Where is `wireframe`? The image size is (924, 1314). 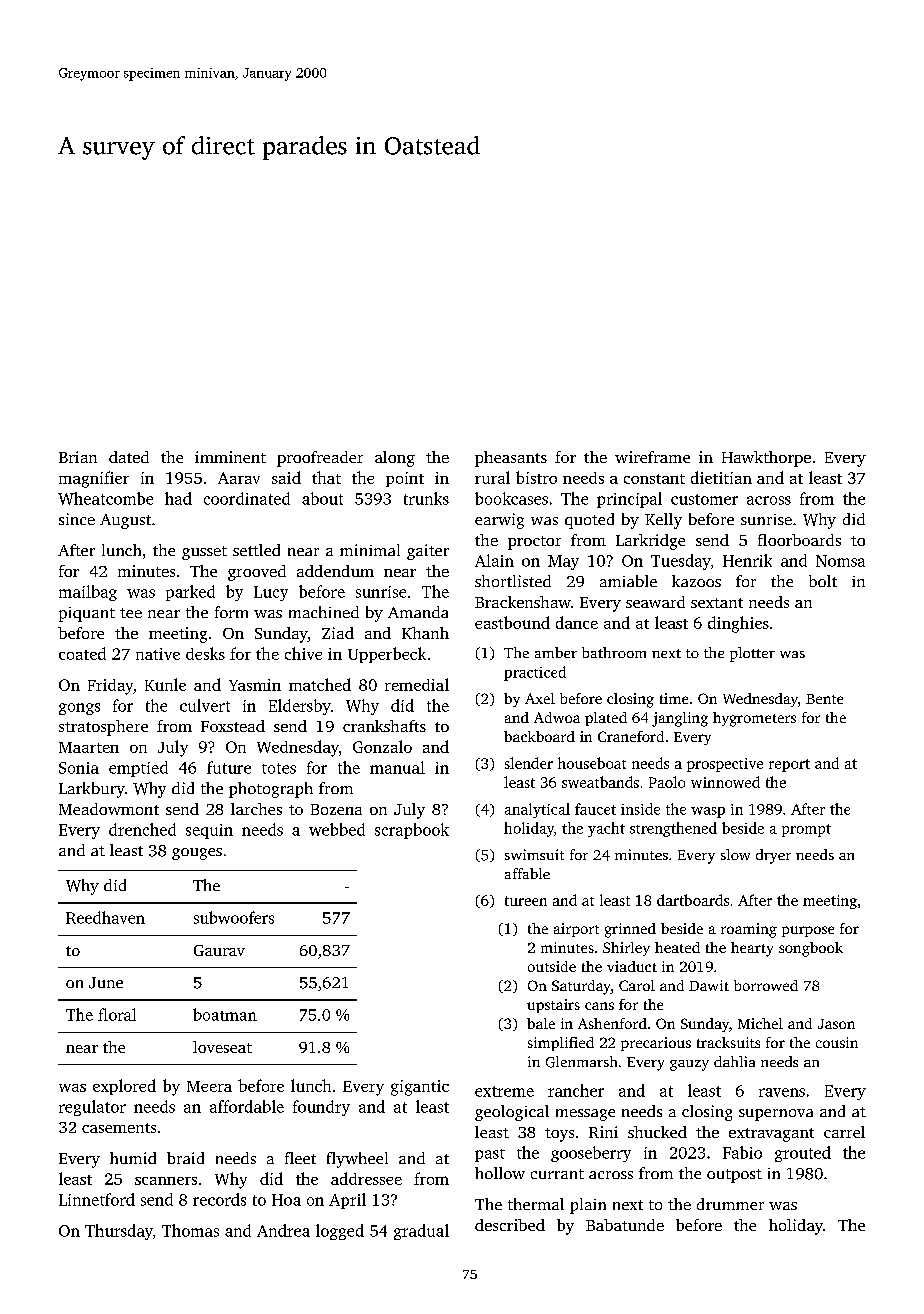
wireframe is located at coordinates (652, 457).
